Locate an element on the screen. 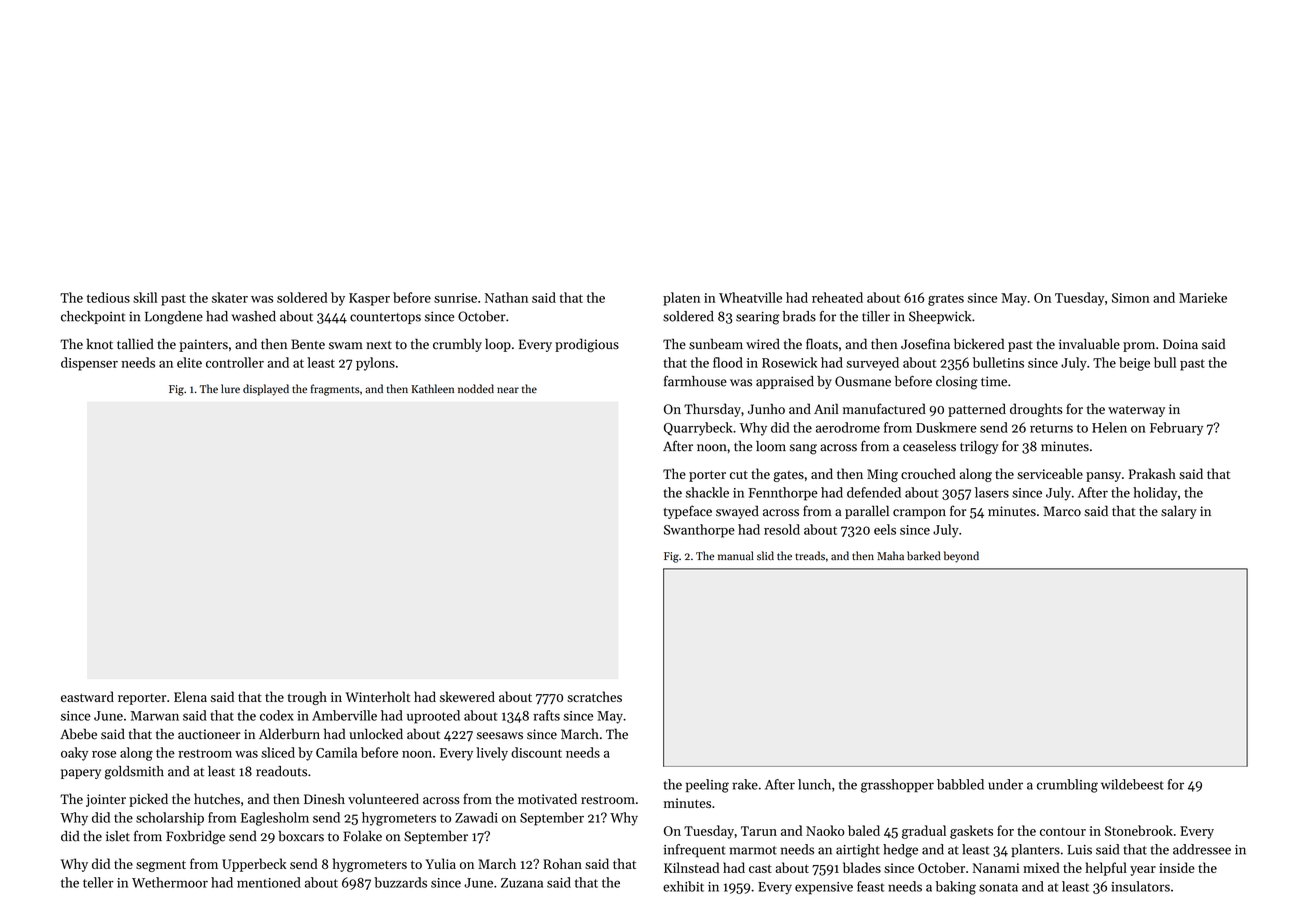 The width and height of the screenshot is (1308, 924). scratches is located at coordinates (594, 696).
